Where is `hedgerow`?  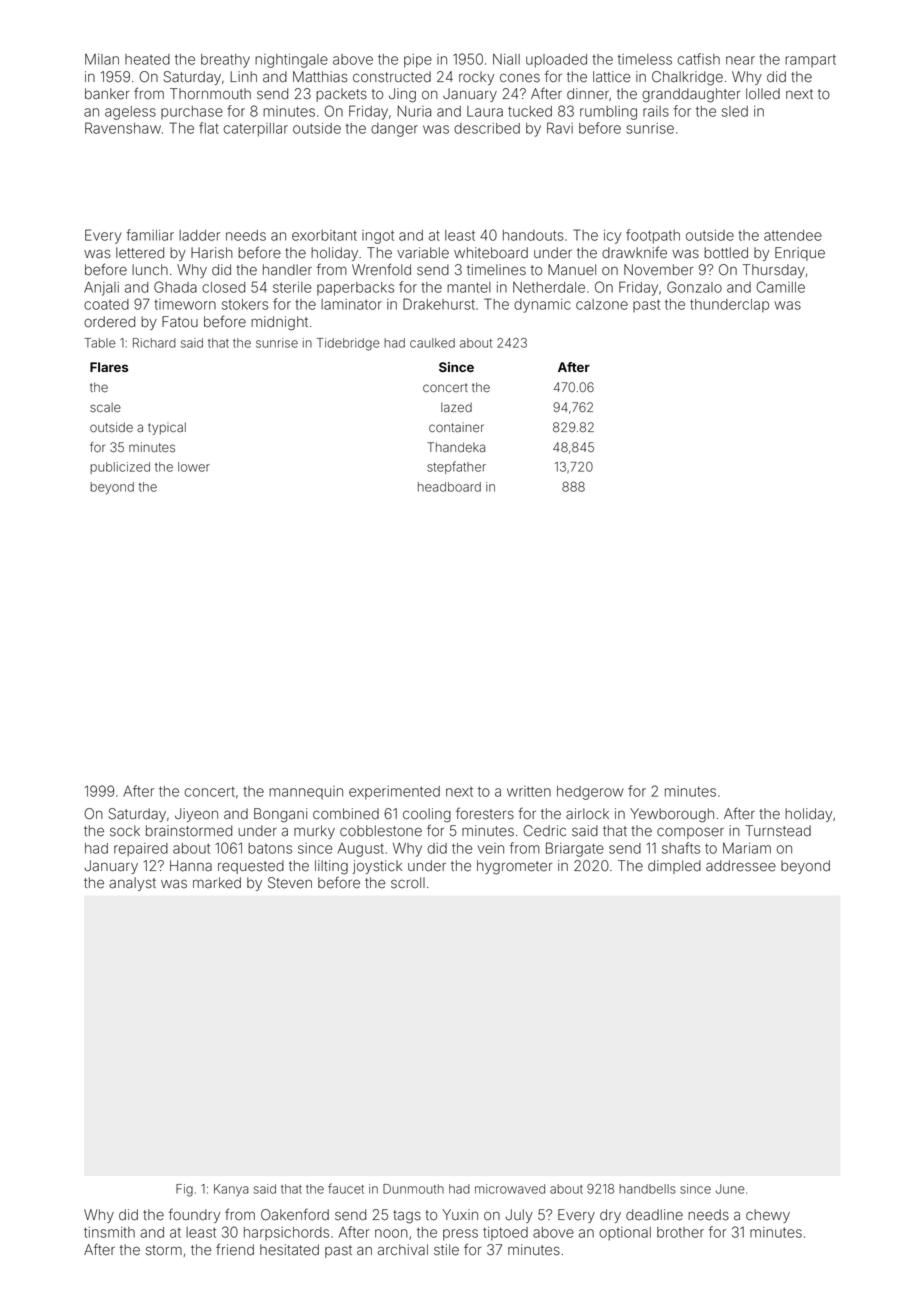 hedgerow is located at coordinates (590, 793).
